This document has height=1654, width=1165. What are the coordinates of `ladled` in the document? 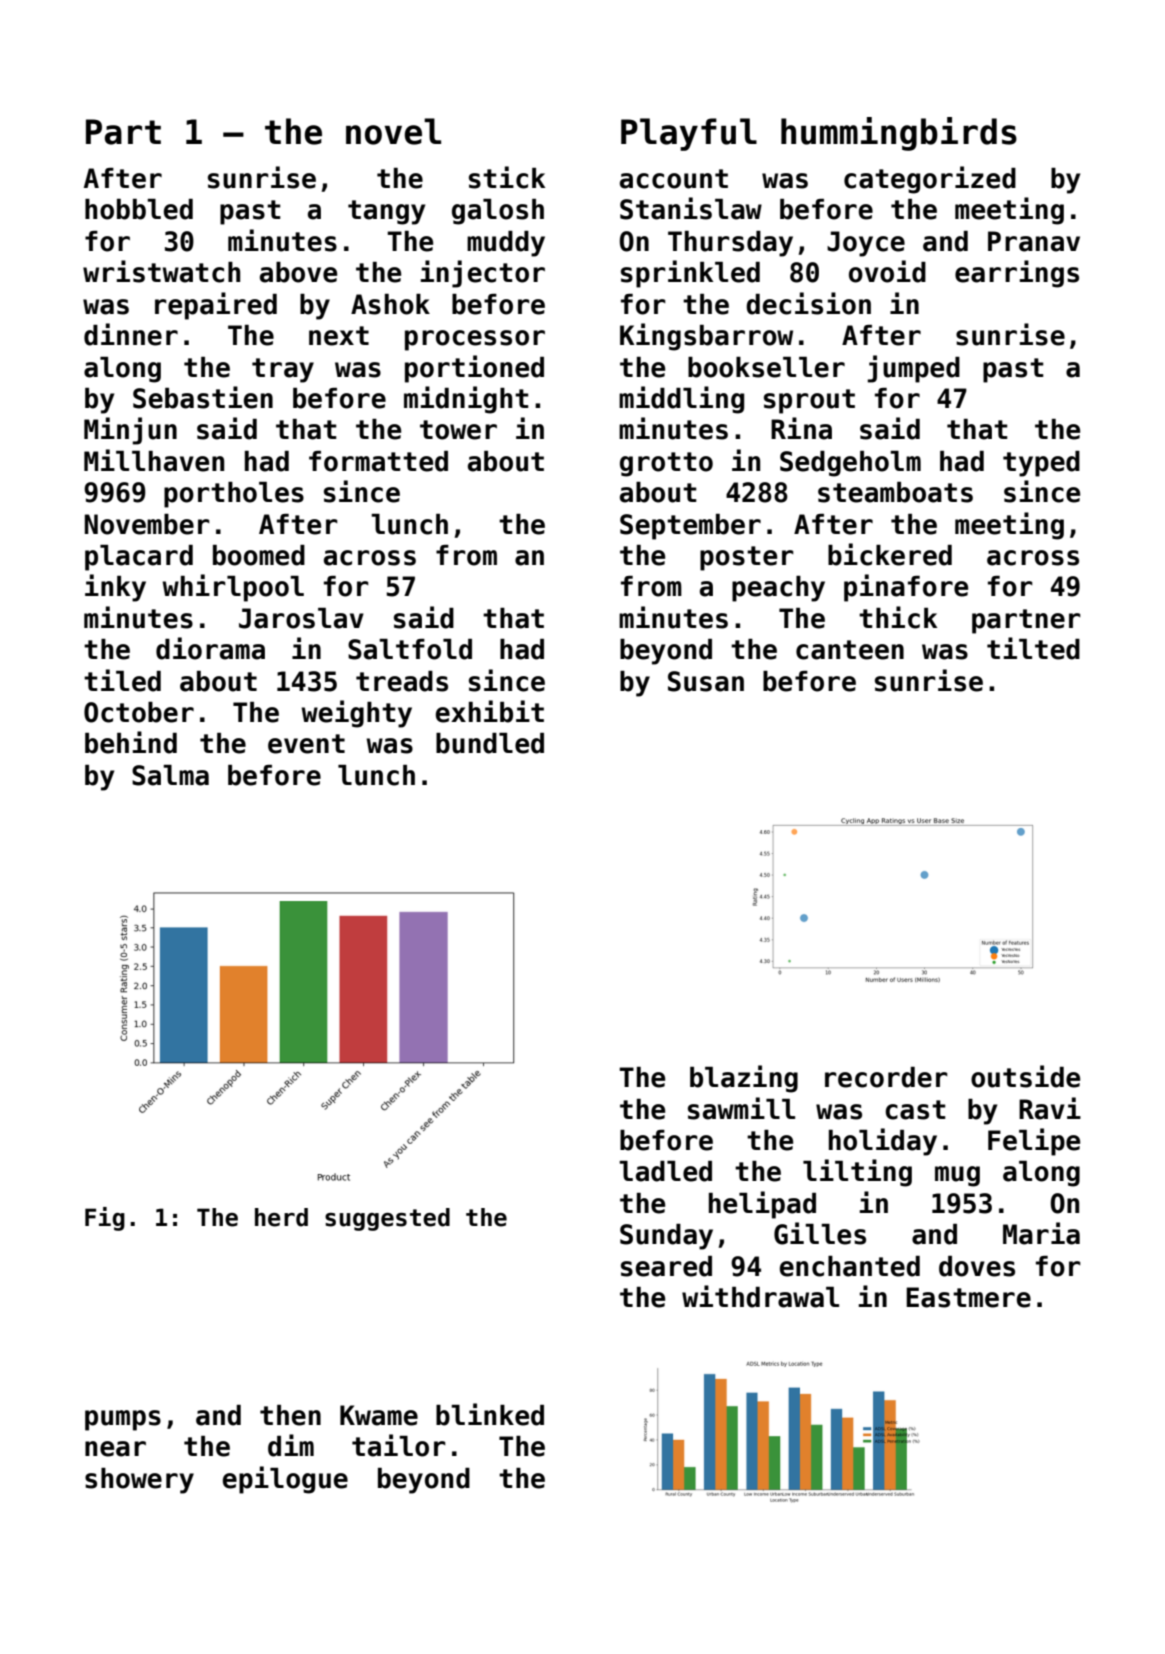 It's located at (665, 1171).
